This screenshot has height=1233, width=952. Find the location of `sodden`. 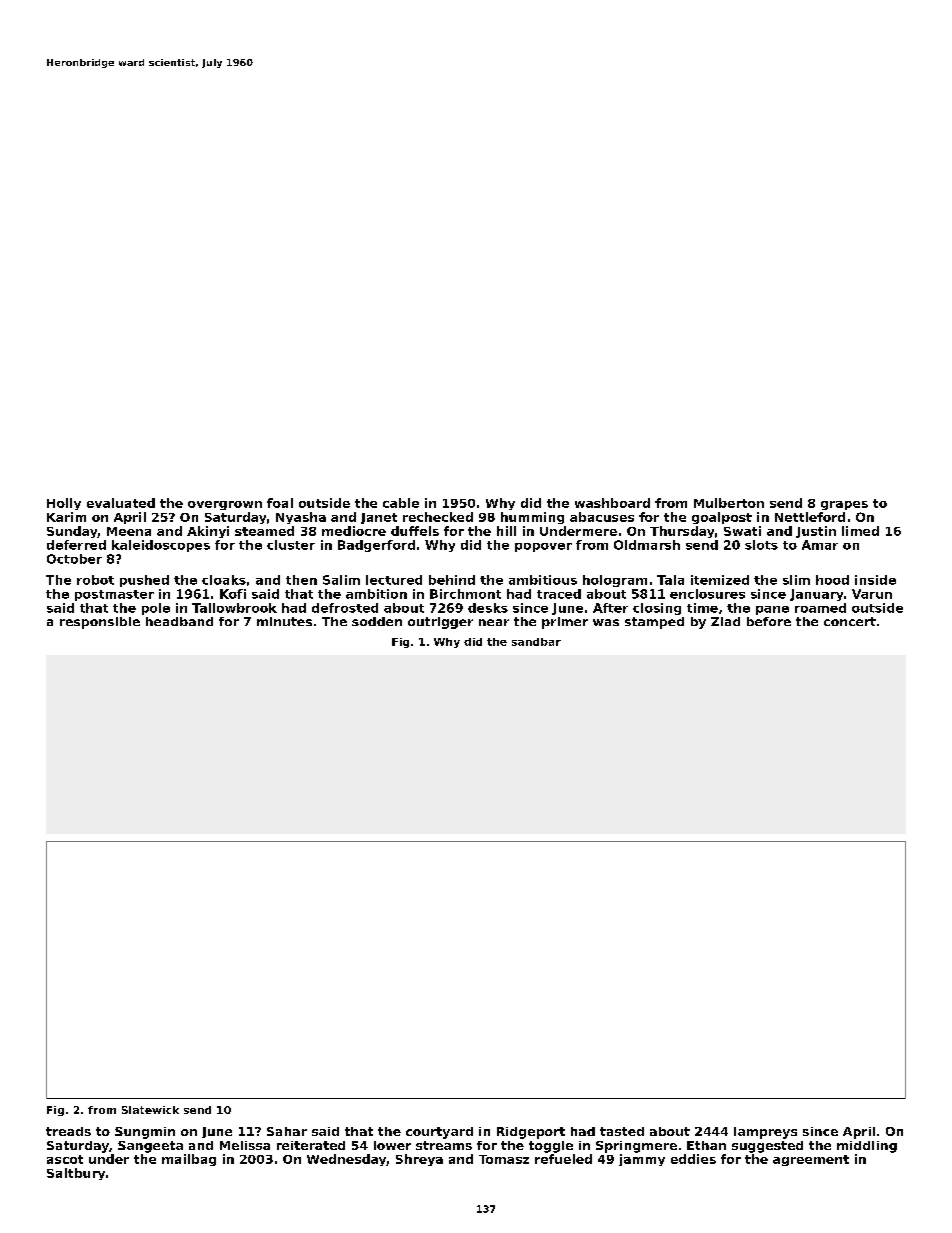

sodden is located at coordinates (377, 621).
